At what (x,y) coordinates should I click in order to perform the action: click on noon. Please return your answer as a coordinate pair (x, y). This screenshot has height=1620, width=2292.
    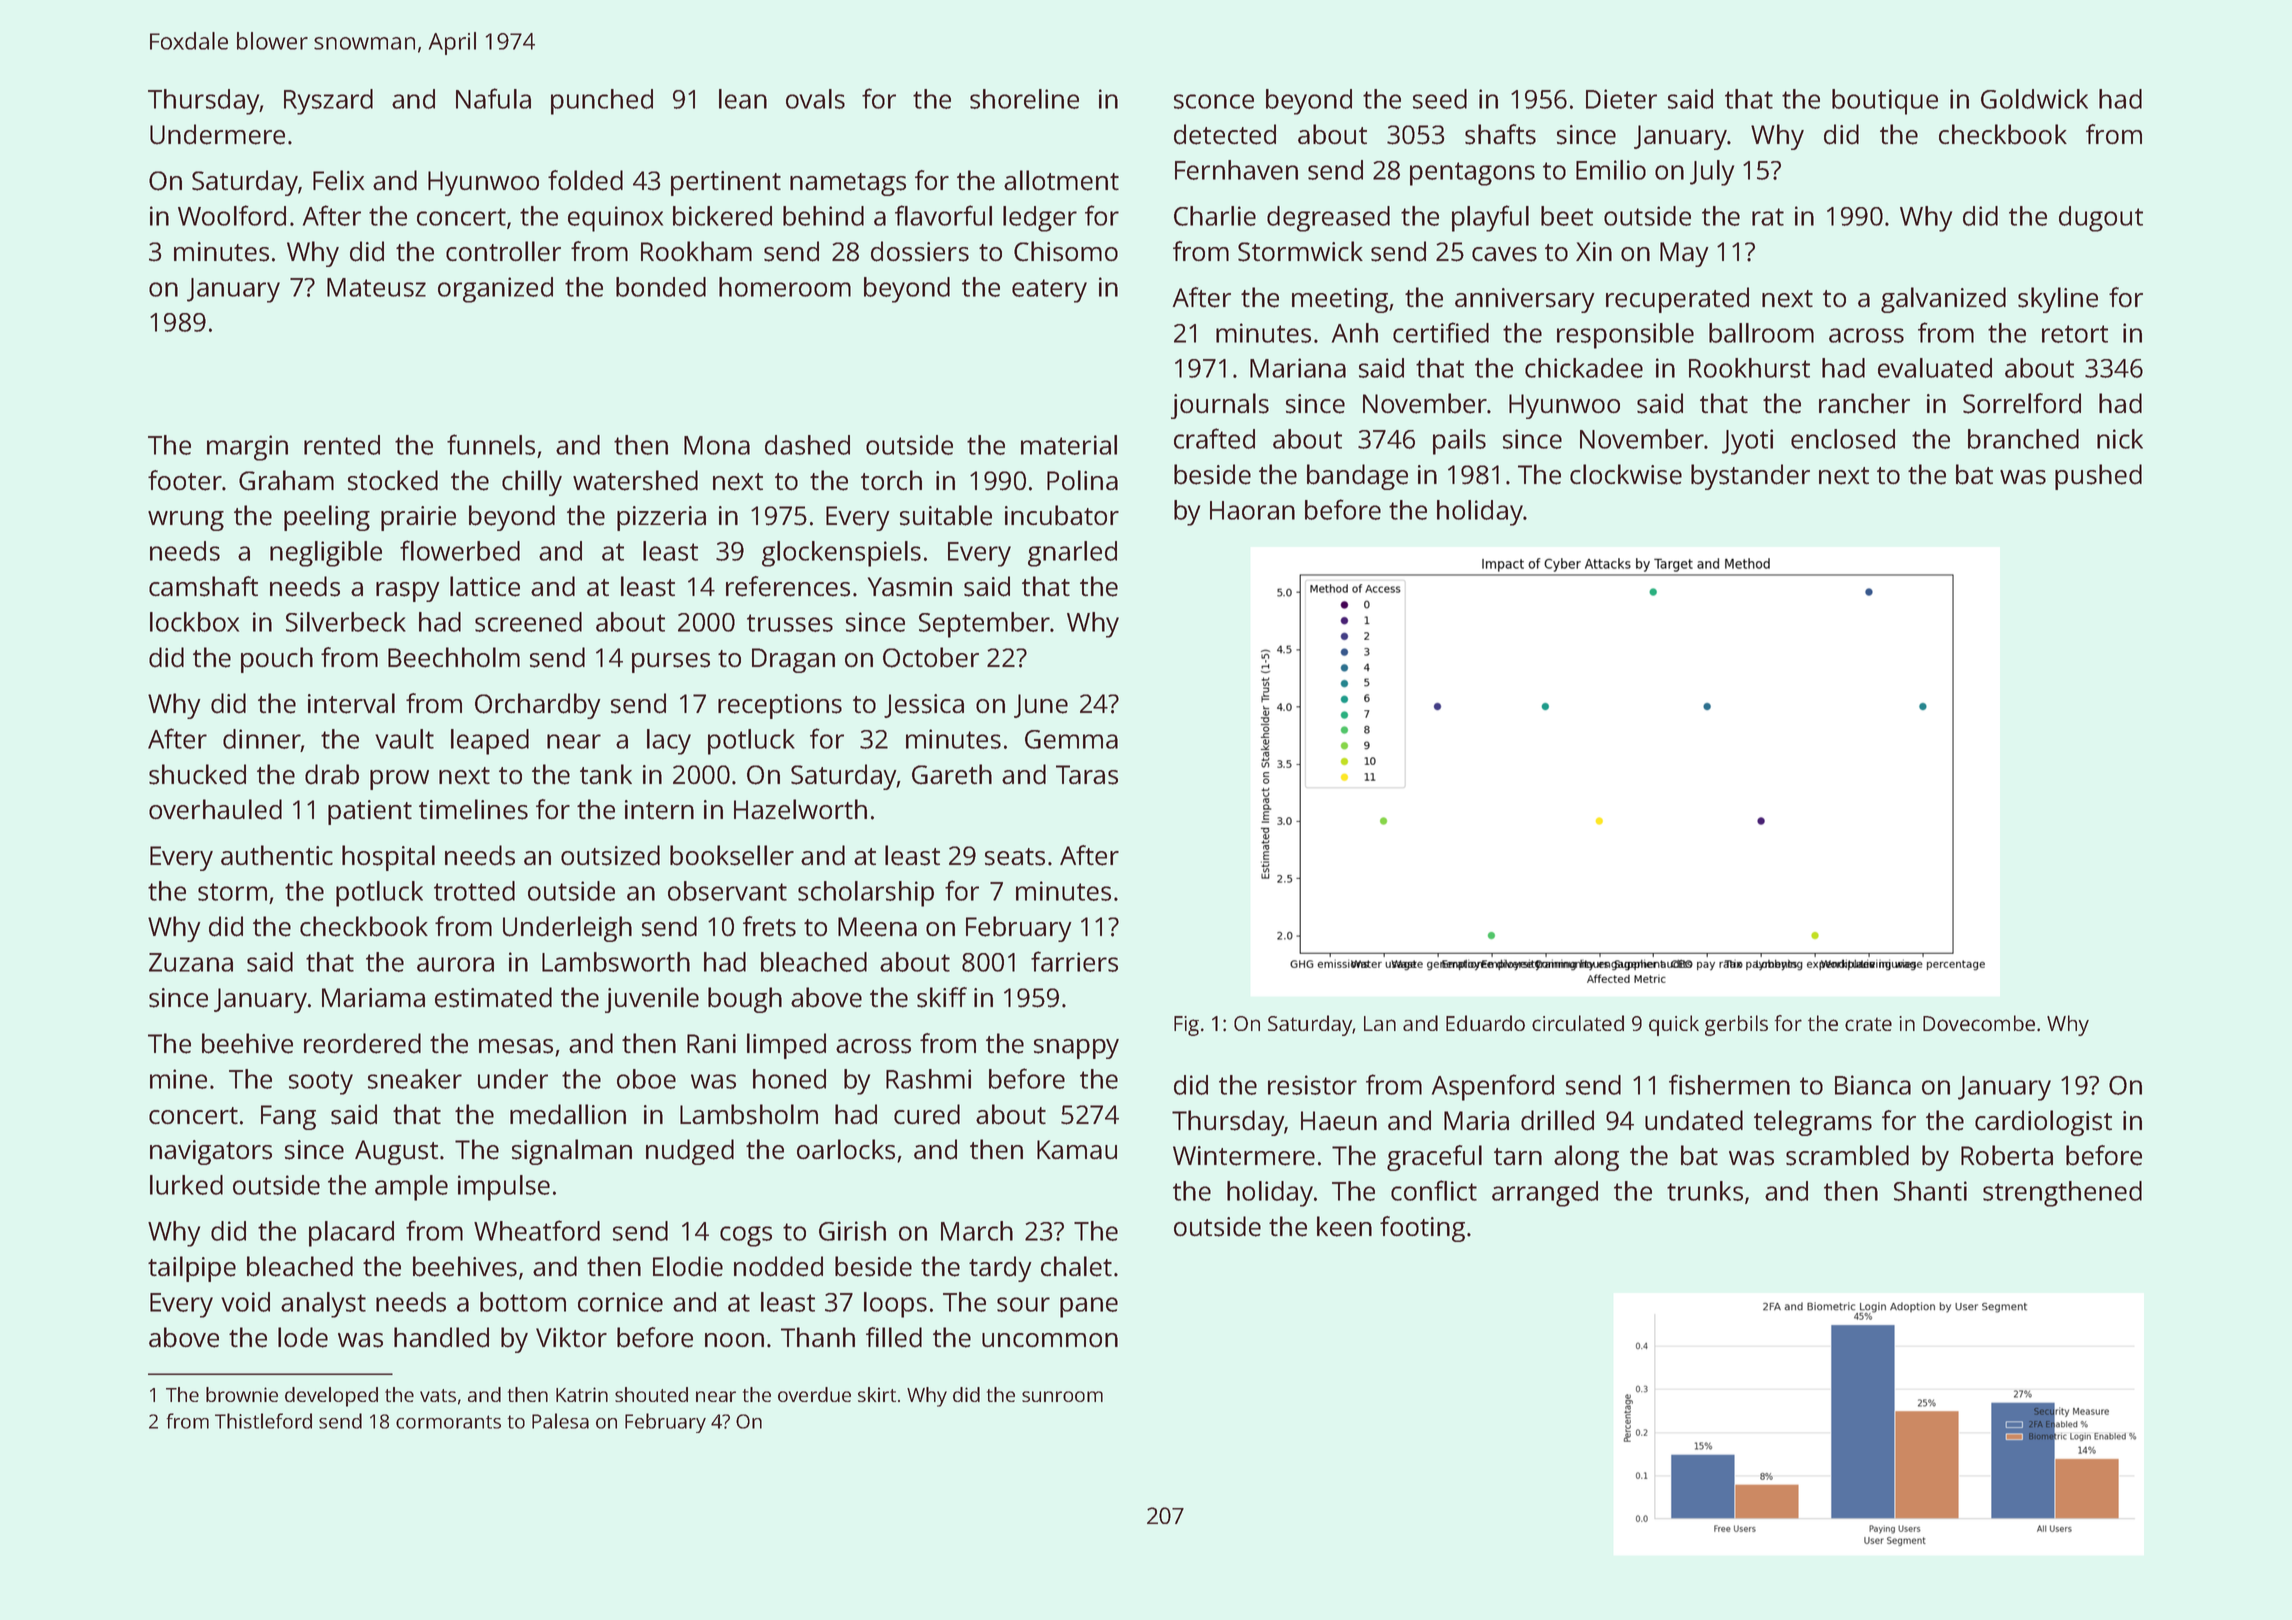
    Looking at the image, I should click on (734, 1340).
